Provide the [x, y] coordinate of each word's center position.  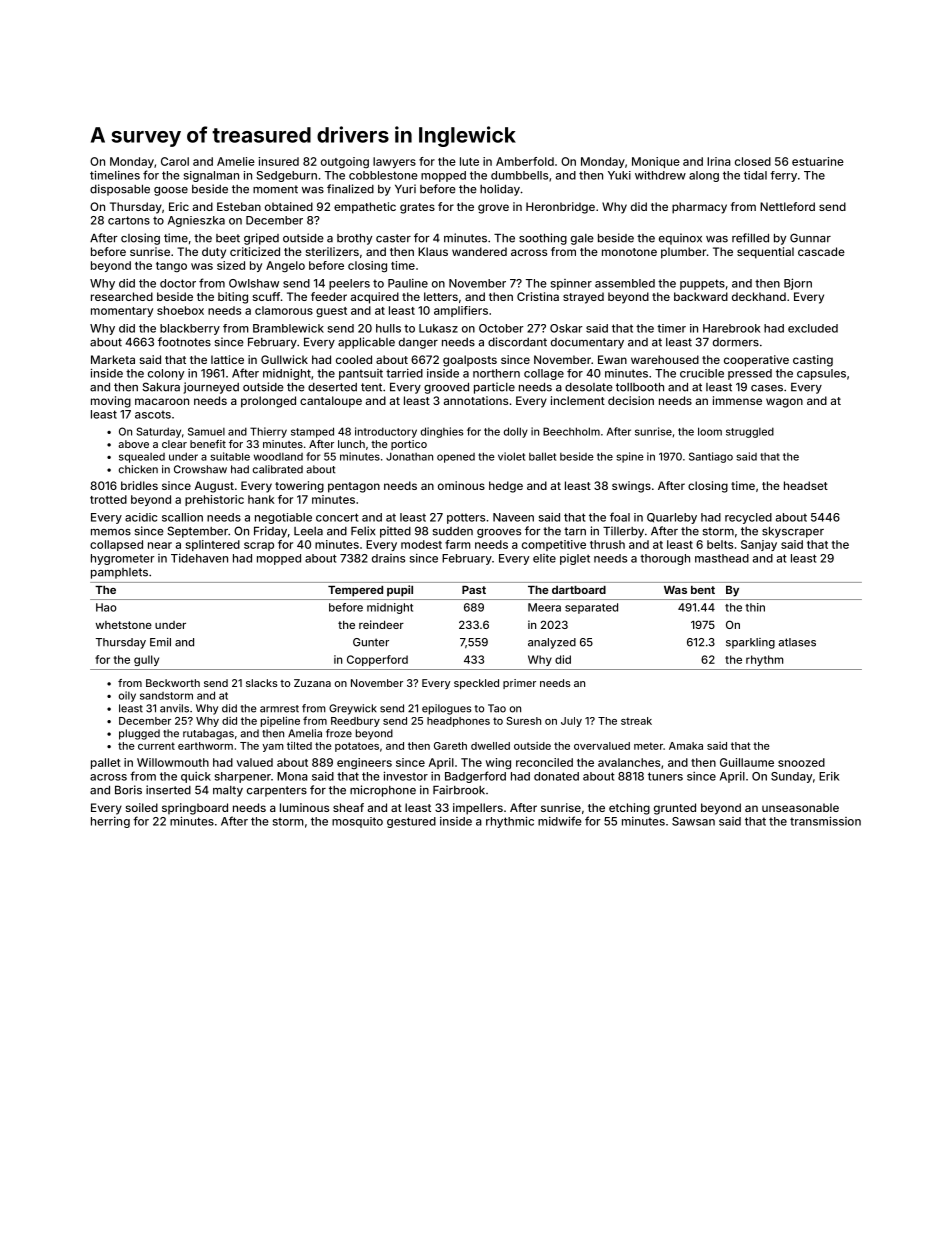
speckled [476, 684]
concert [337, 517]
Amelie [236, 161]
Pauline [408, 283]
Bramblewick [288, 328]
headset [806, 485]
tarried [404, 373]
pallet [106, 763]
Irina [719, 161]
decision [631, 400]
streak [636, 721]
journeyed [211, 388]
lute [469, 161]
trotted [108, 499]
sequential [765, 253]
